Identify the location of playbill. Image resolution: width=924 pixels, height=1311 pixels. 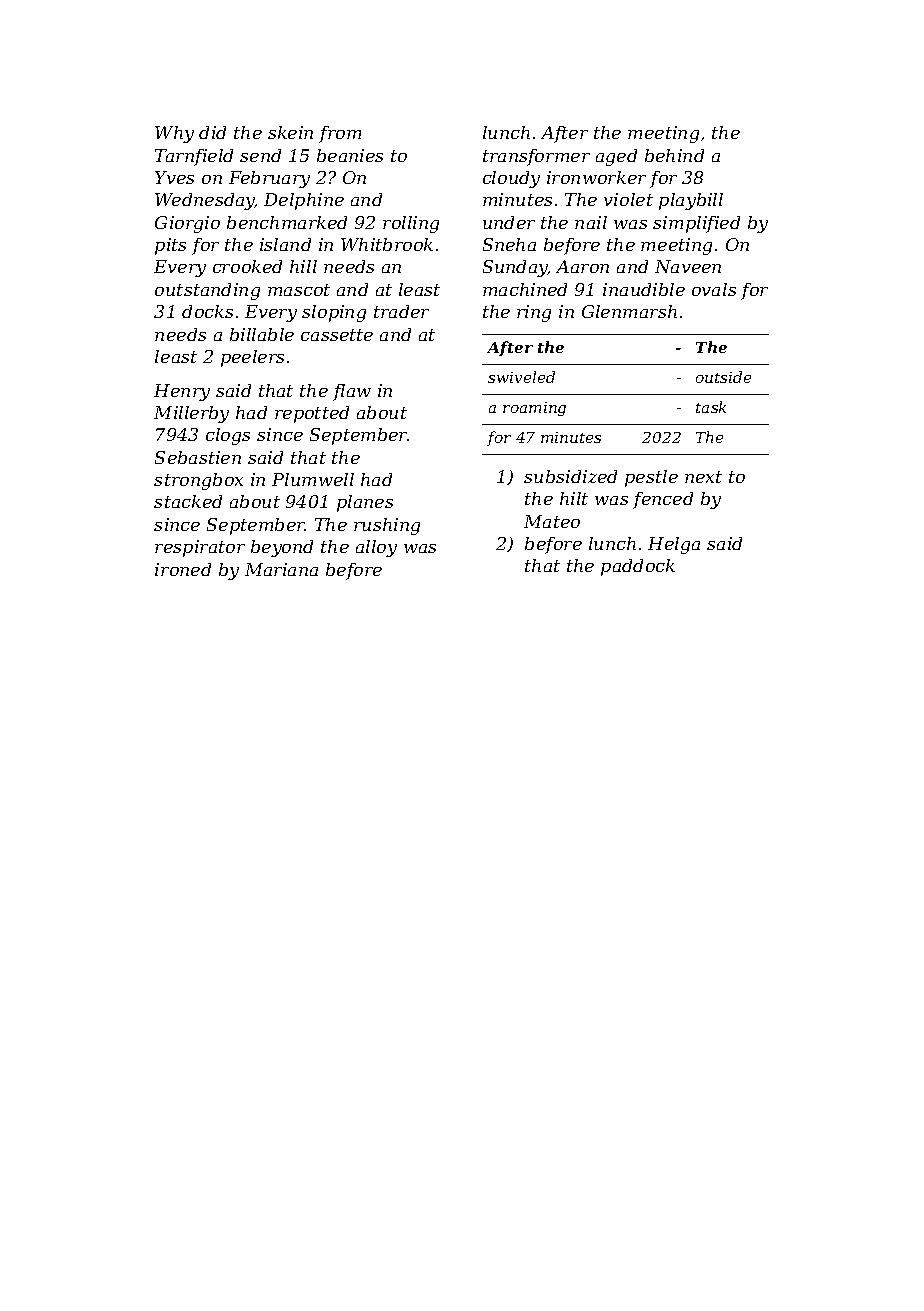
(691, 201).
